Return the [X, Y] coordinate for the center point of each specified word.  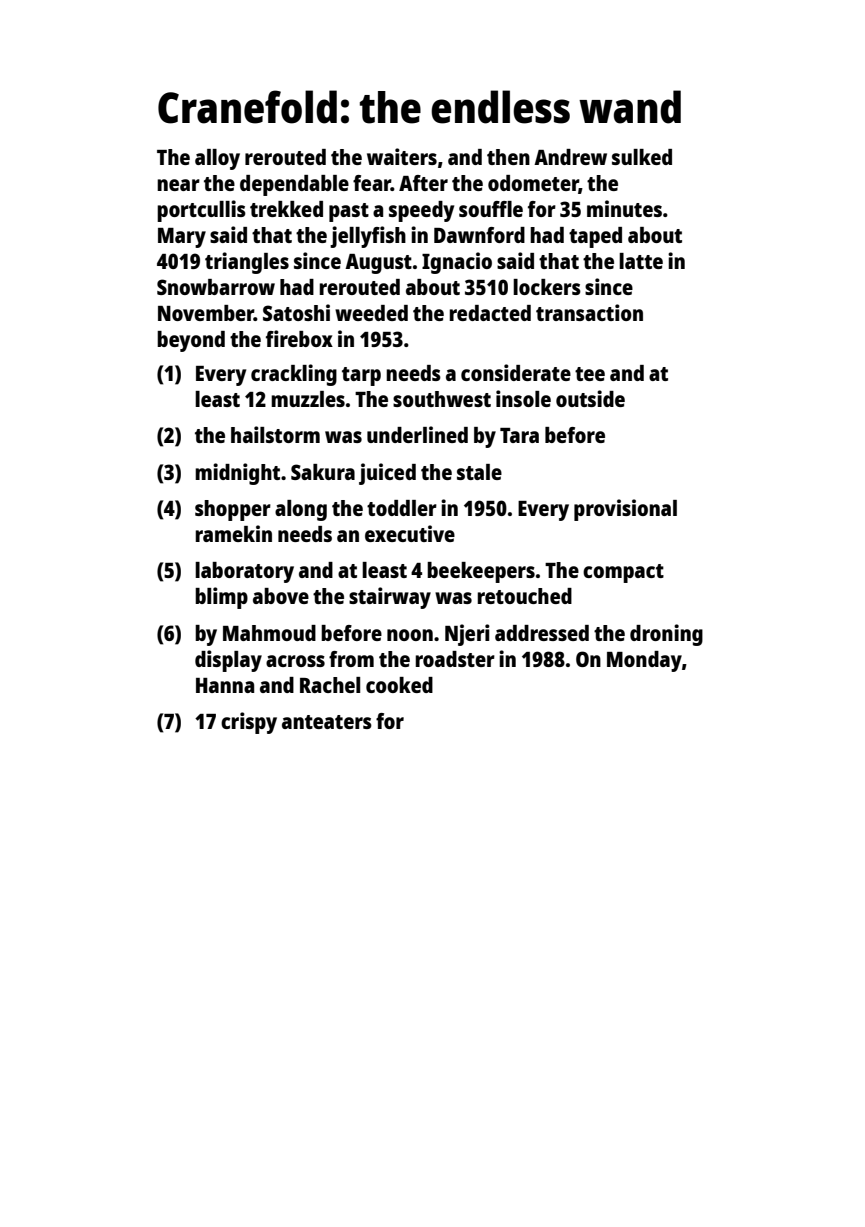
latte [641, 261]
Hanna [225, 685]
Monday [644, 661]
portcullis [201, 211]
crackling [294, 375]
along [301, 510]
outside [590, 398]
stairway [390, 598]
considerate [516, 372]
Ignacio [457, 263]
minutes [624, 208]
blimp [221, 598]
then [508, 157]
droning [666, 635]
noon [410, 635]
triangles [247, 263]
